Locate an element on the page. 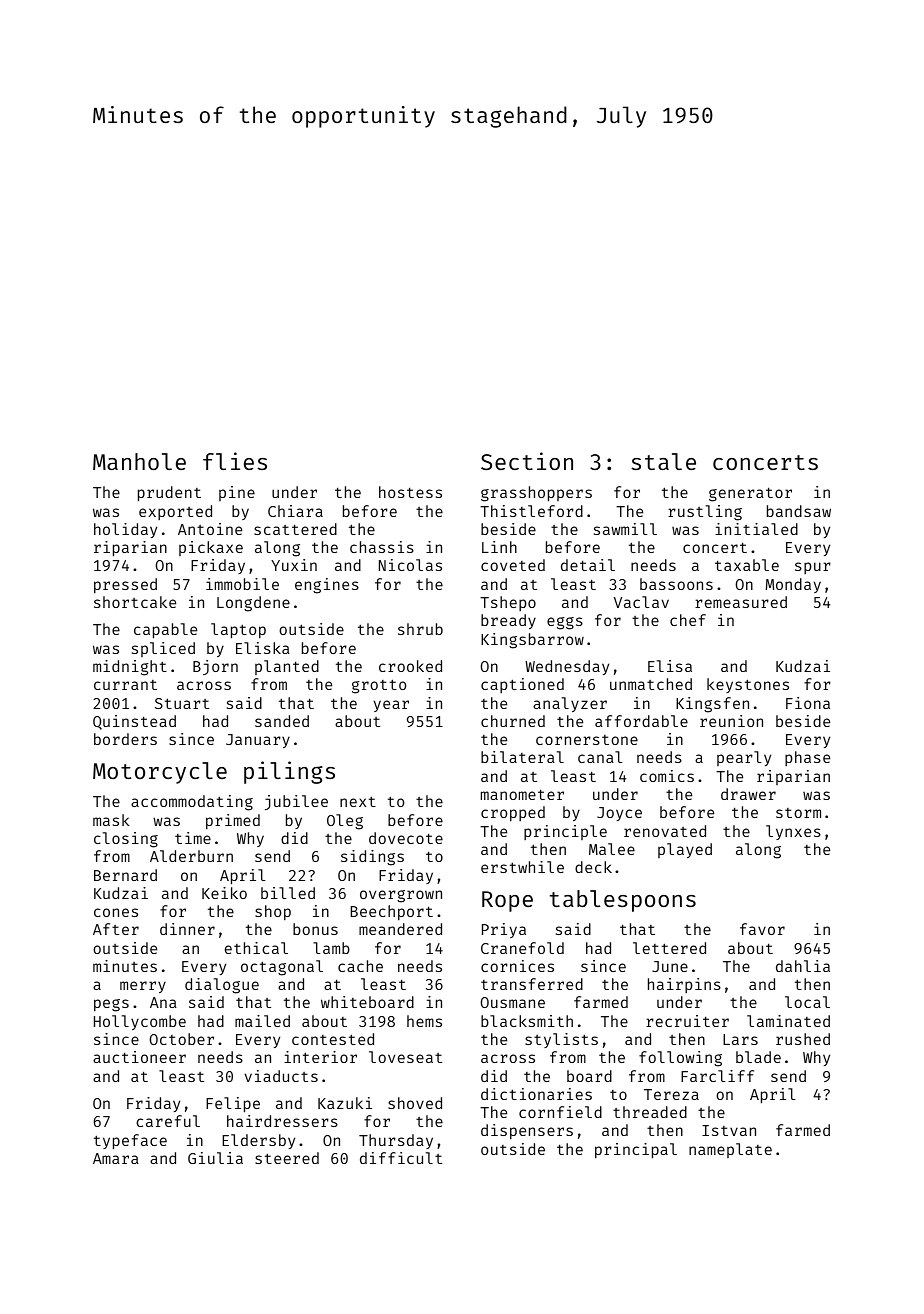 This document has width=924, height=1314. coveted is located at coordinates (513, 565).
